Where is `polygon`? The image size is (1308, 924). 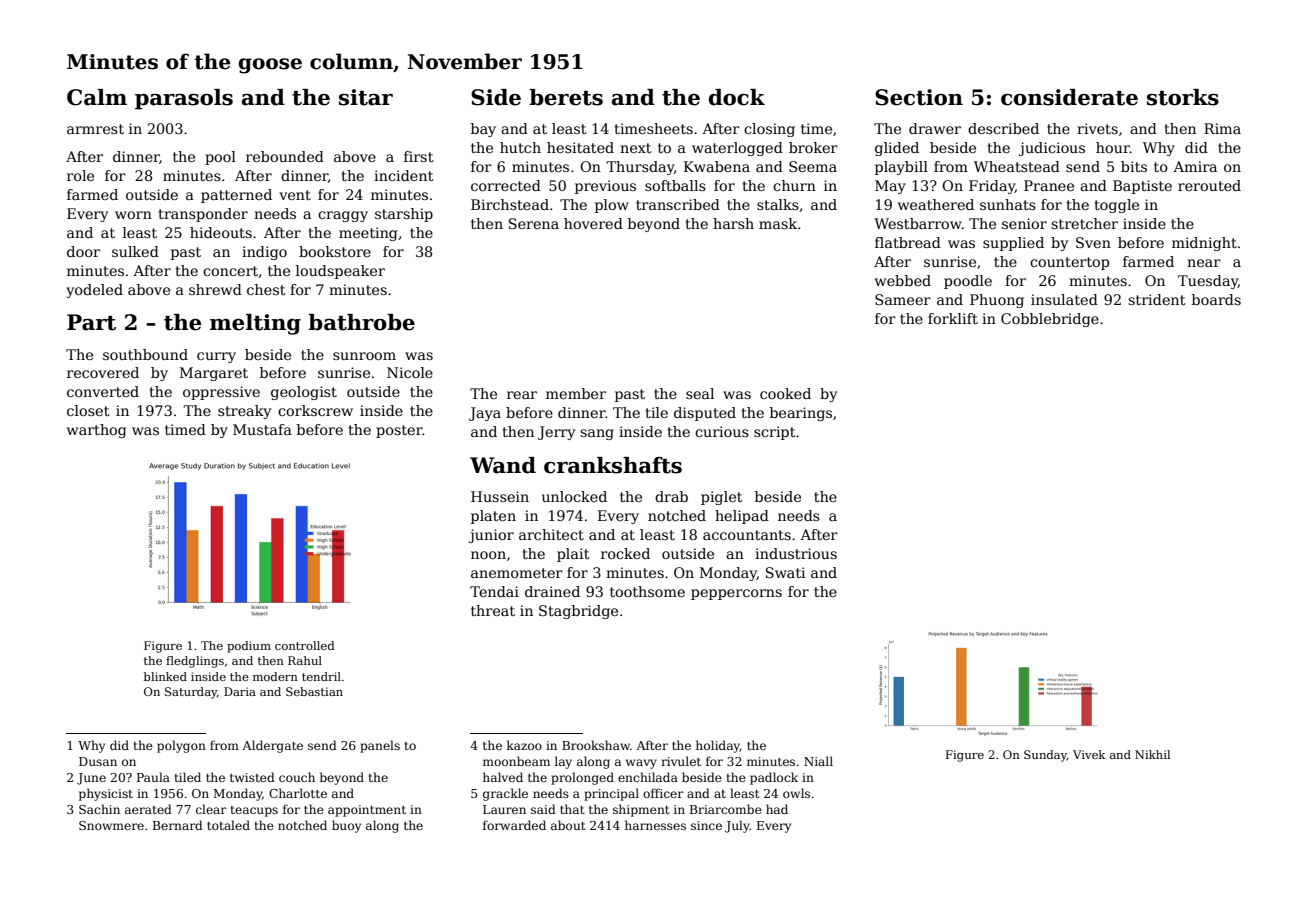
polygon is located at coordinates (181, 746).
